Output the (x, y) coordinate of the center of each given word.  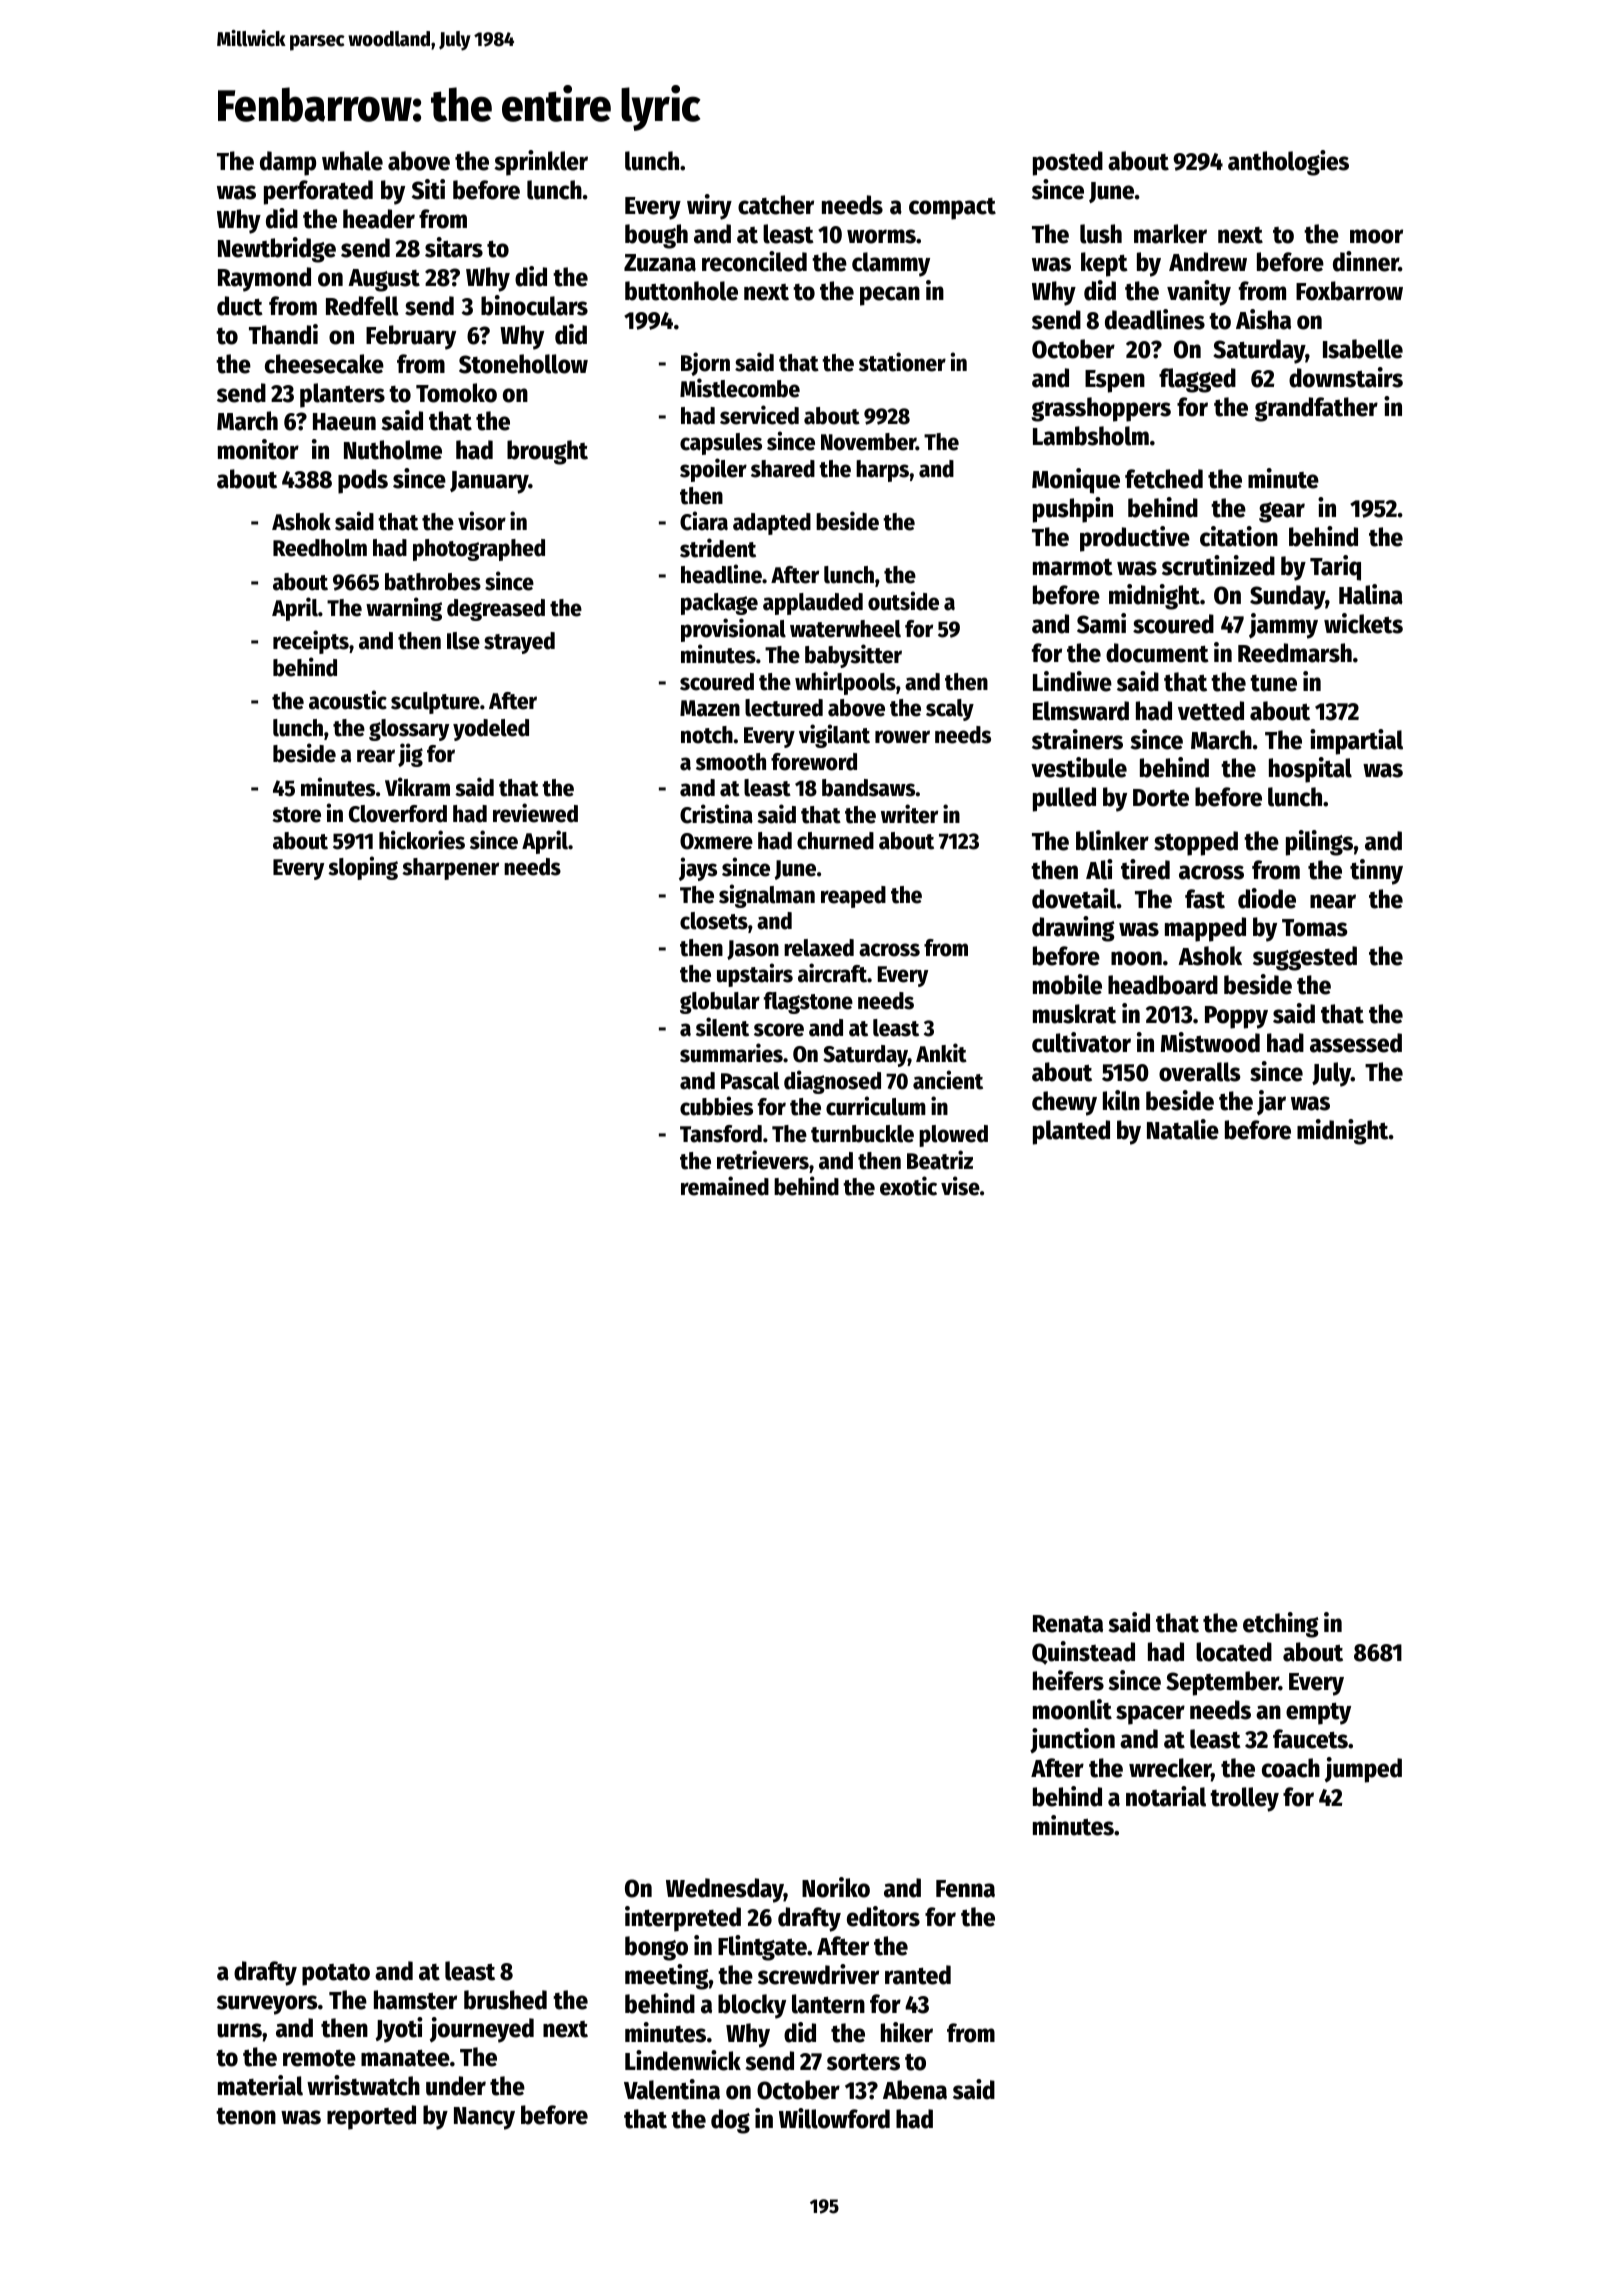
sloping (363, 868)
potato (336, 1975)
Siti (428, 189)
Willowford (834, 2118)
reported (371, 2117)
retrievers (763, 1160)
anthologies (1288, 163)
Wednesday (725, 1890)
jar (1271, 1103)
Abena (915, 2090)
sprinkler (541, 163)
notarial (1166, 1796)
